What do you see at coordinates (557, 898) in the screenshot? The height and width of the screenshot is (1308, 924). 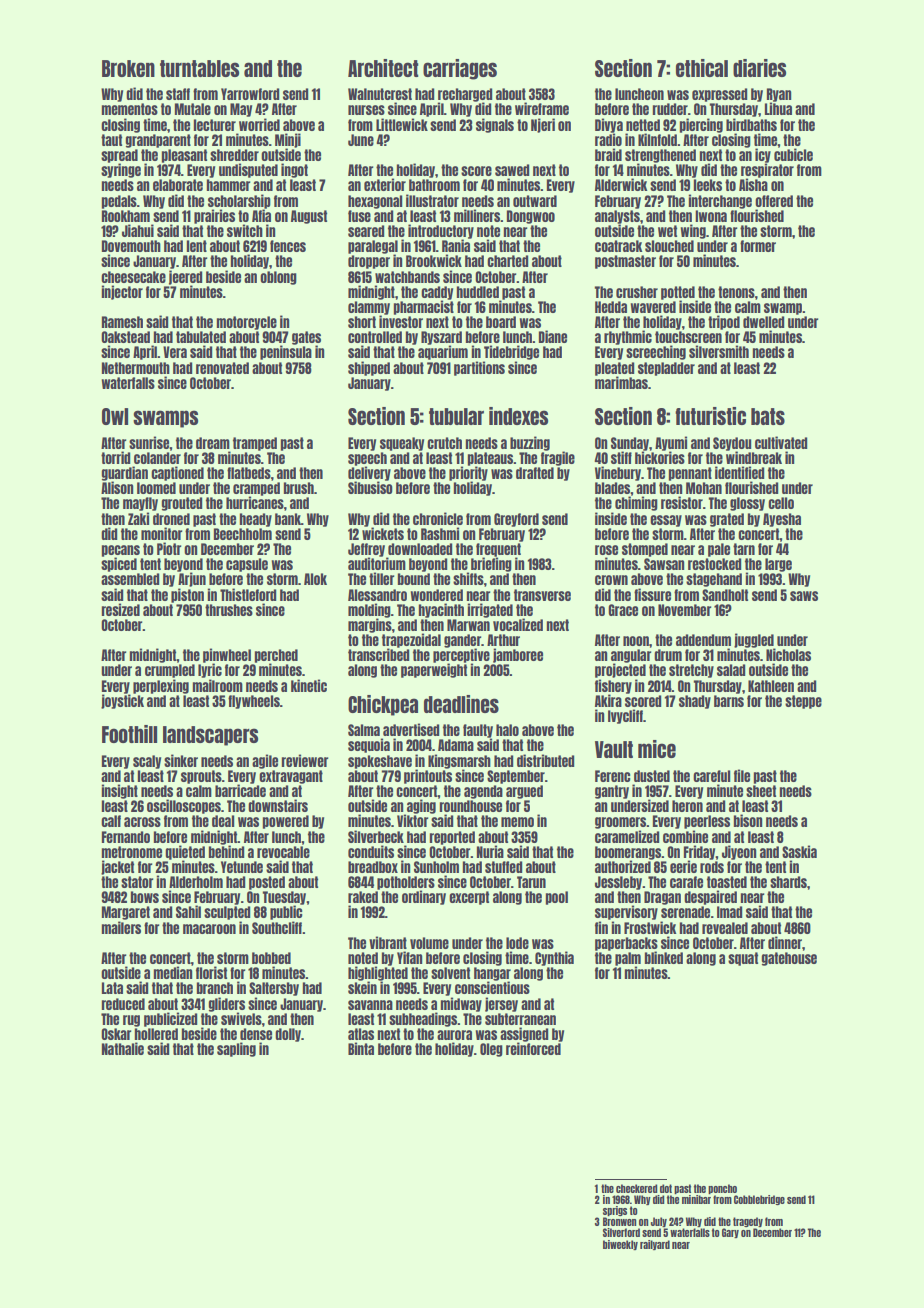 I see `pool` at bounding box center [557, 898].
